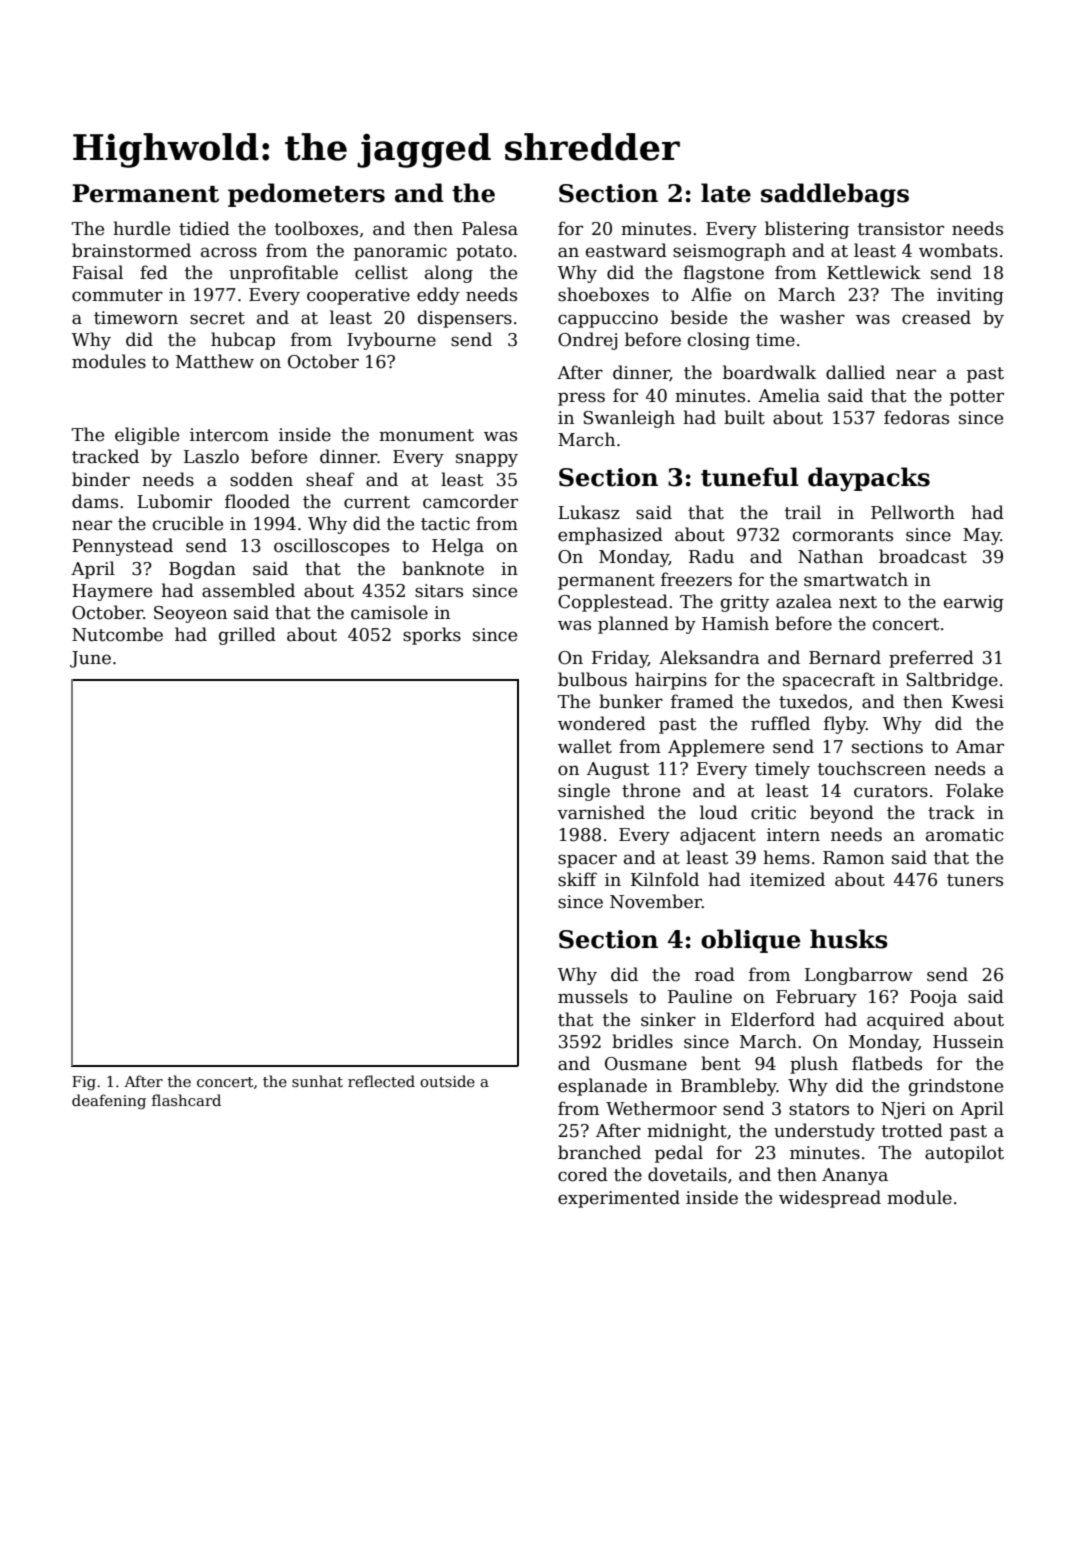 This screenshot has width=1076, height=1558. I want to click on flashcard, so click(186, 1100).
